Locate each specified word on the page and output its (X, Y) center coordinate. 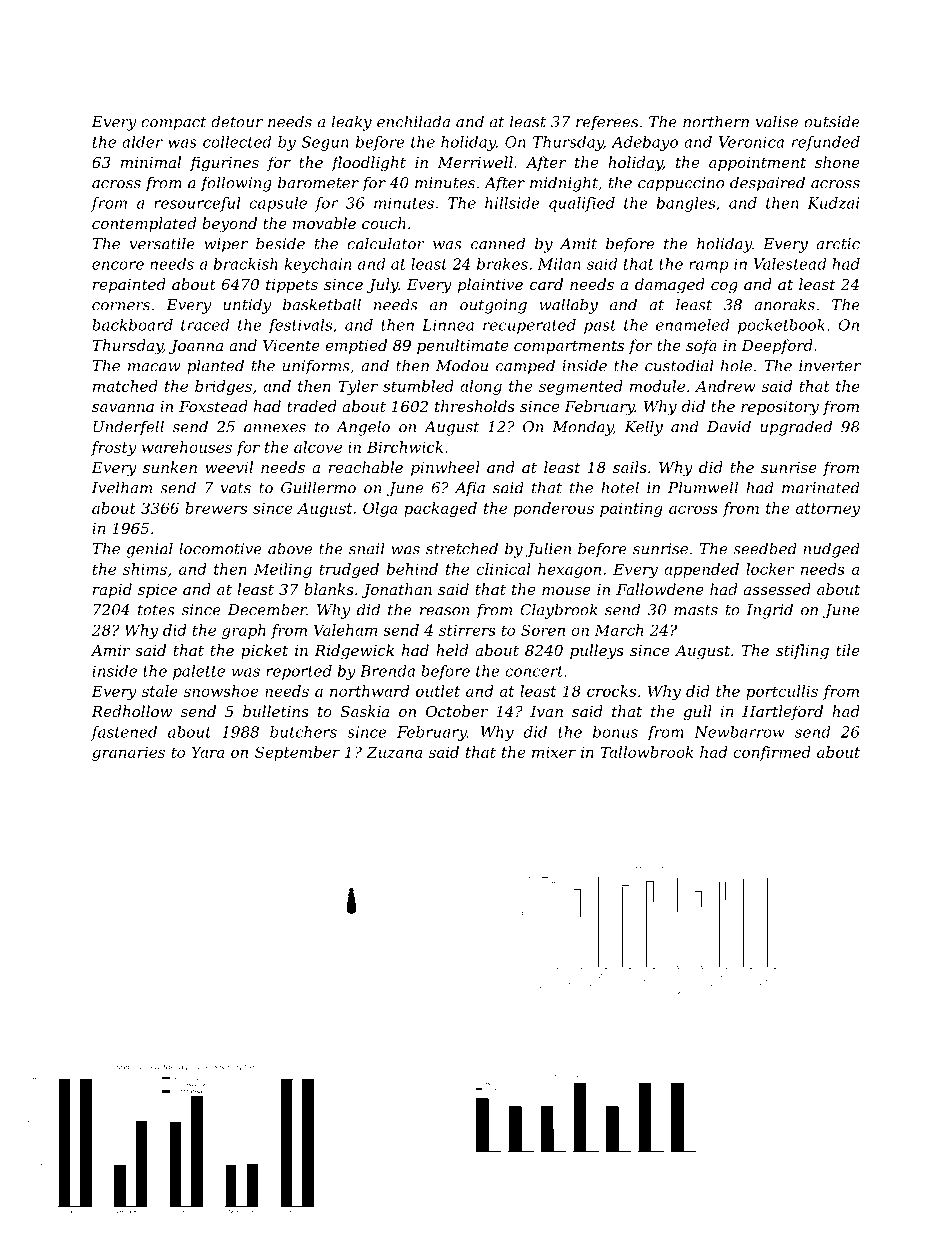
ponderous (554, 509)
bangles (686, 204)
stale (160, 691)
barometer (318, 182)
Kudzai (833, 203)
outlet (438, 691)
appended (701, 570)
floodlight (368, 164)
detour (237, 121)
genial (149, 550)
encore (118, 265)
